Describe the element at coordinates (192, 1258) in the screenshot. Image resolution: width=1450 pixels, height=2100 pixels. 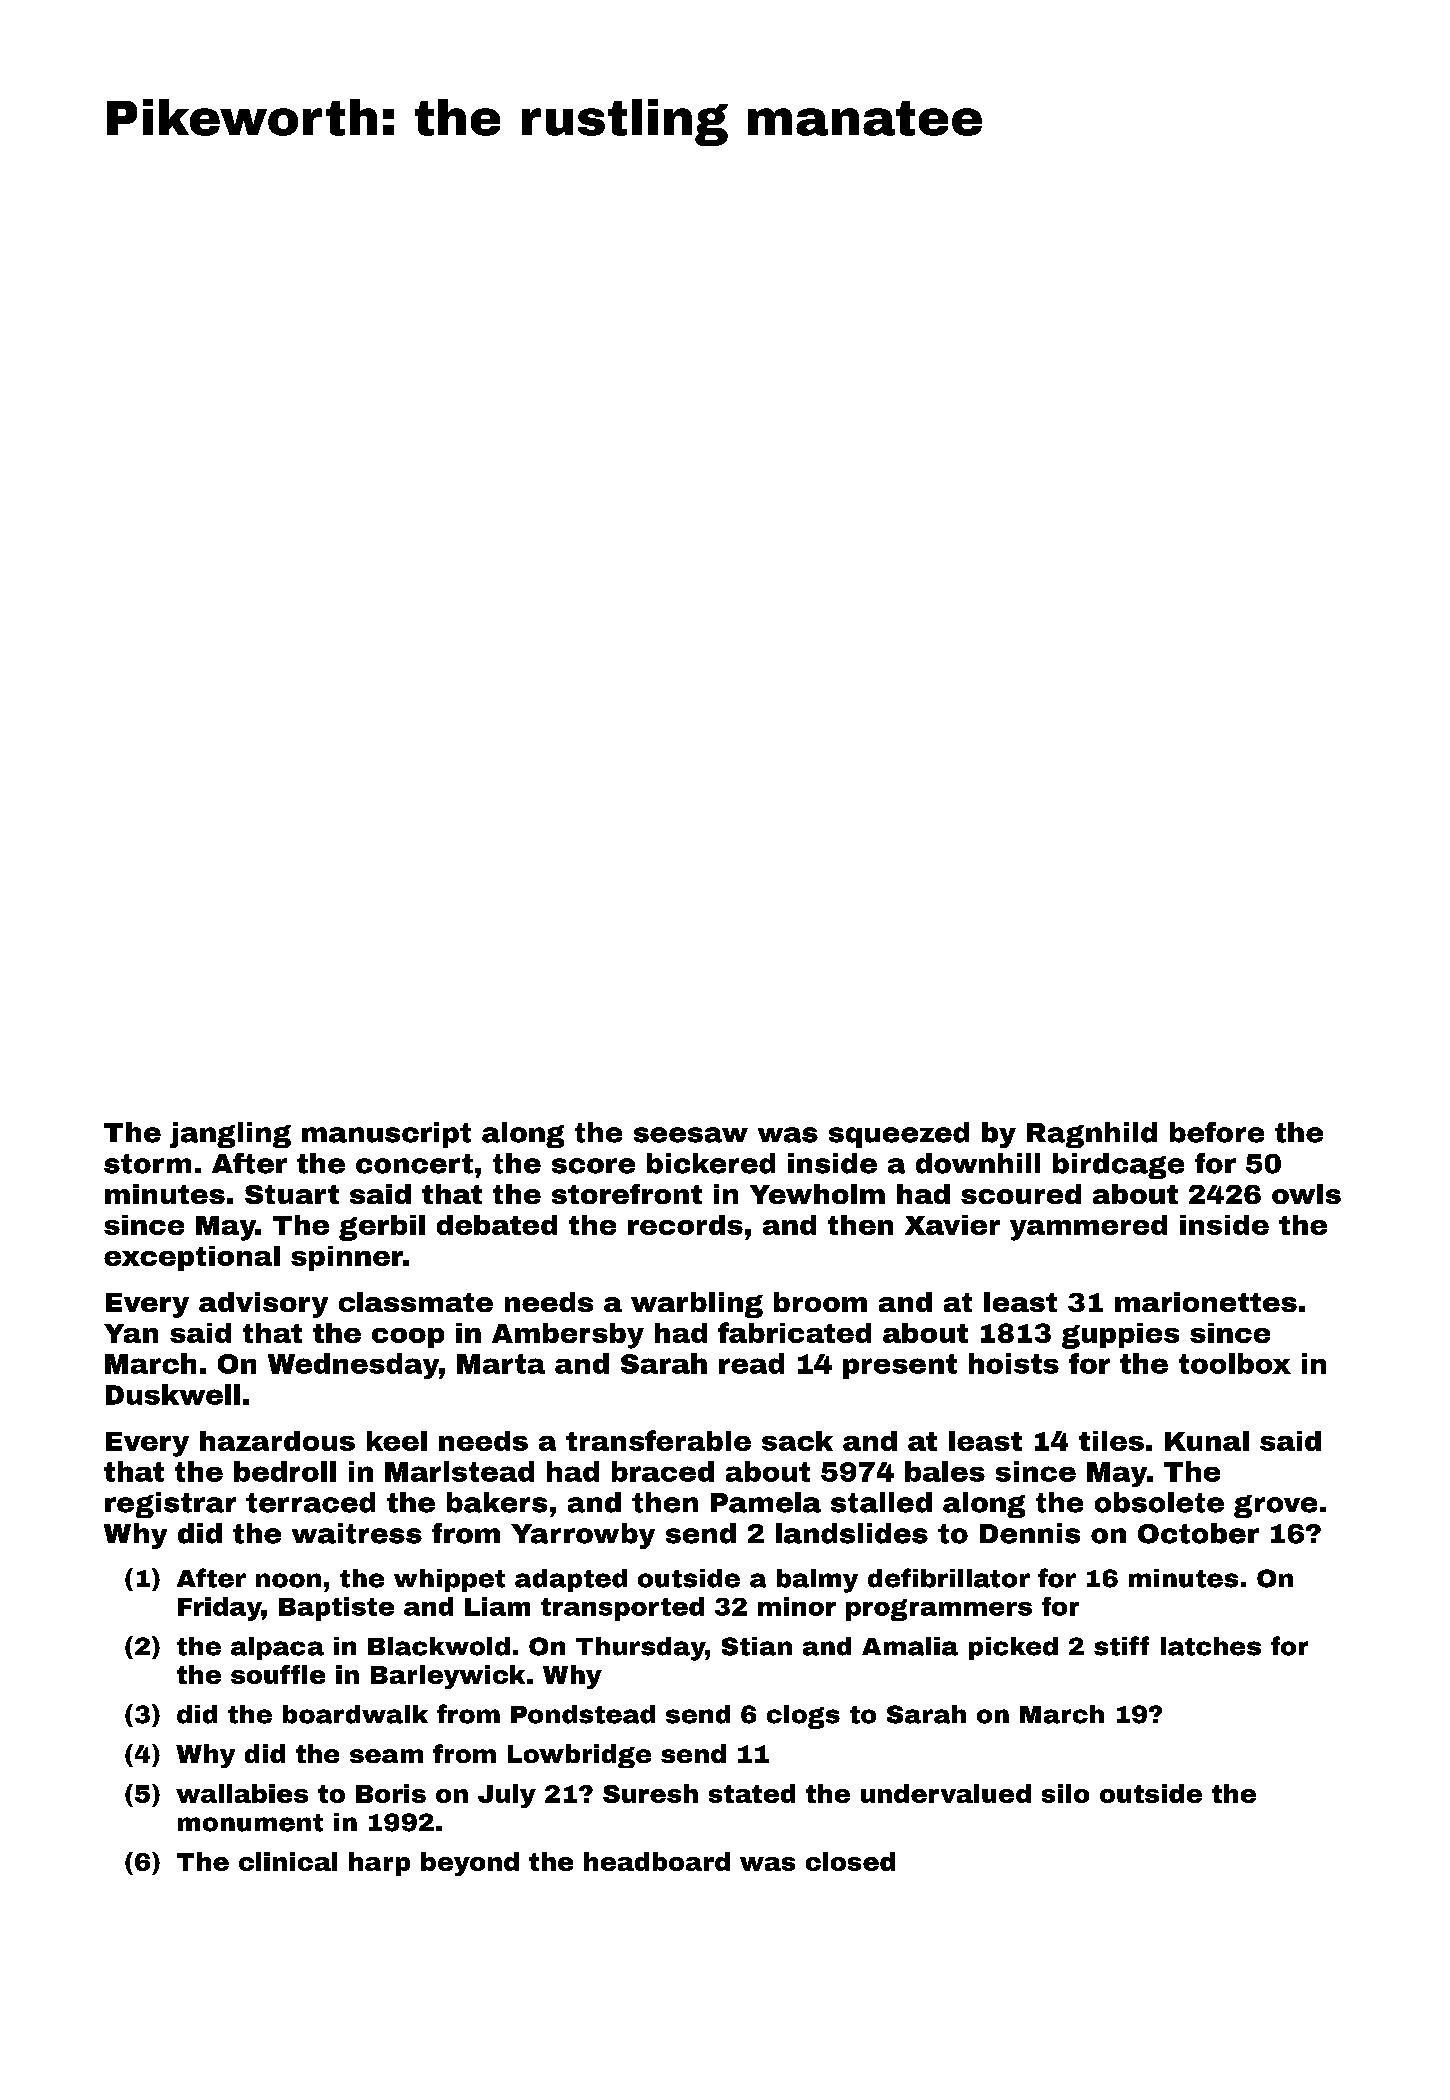
I see `exceptional` at that location.
